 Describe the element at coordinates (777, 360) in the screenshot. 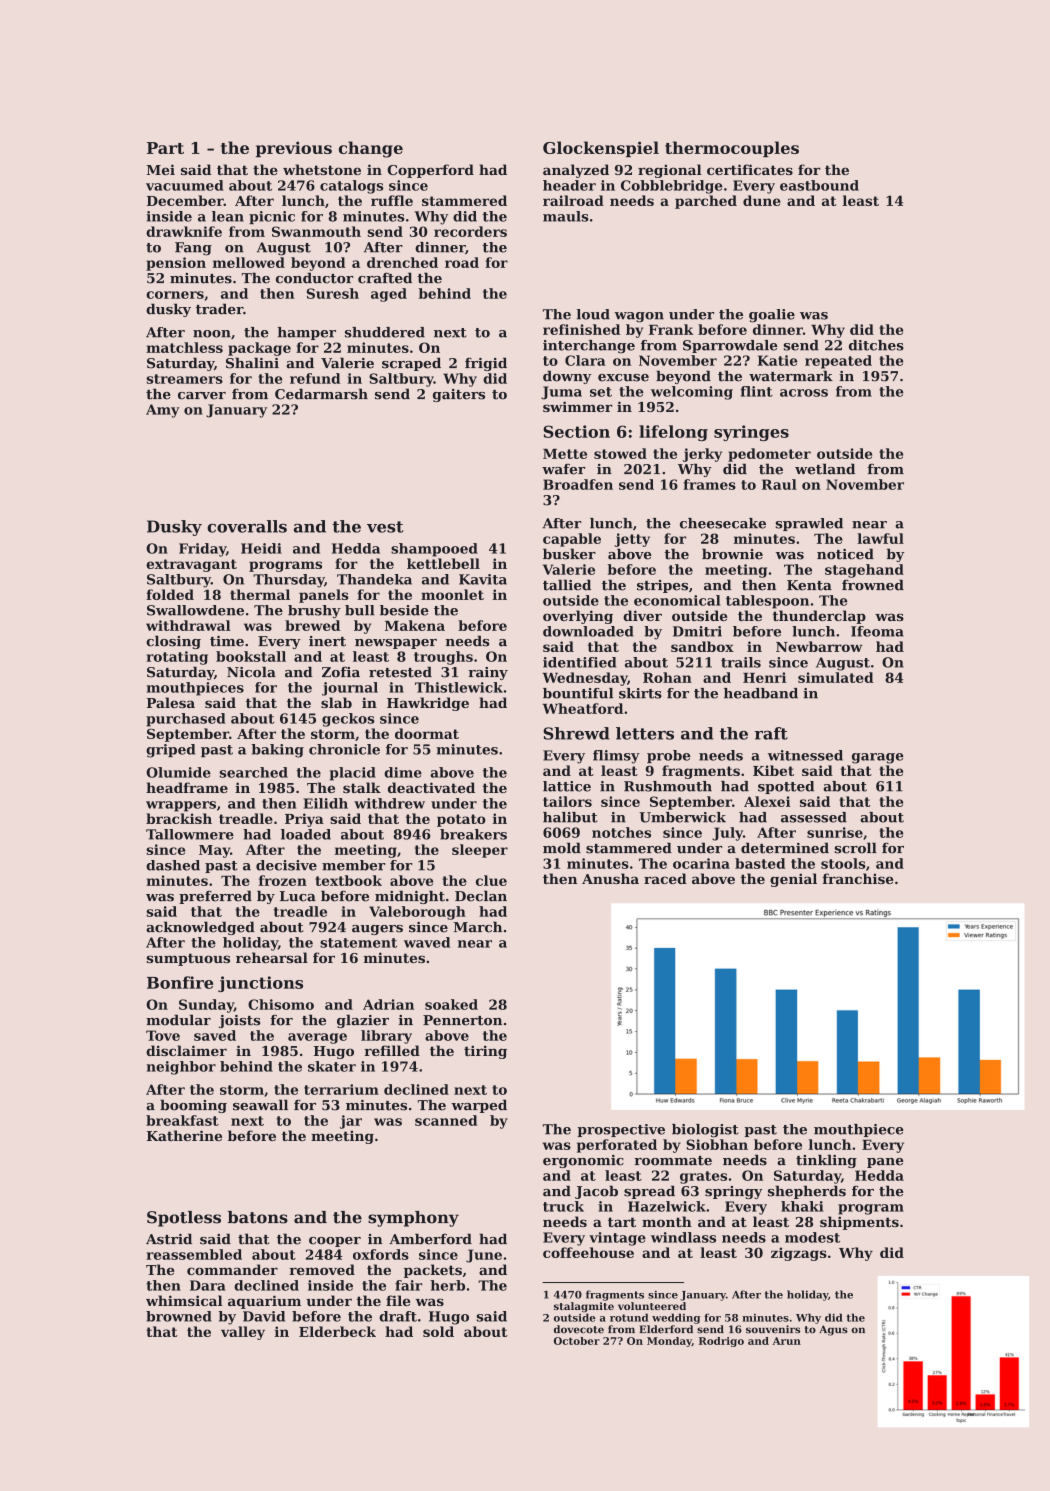

I see `Katie` at that location.
